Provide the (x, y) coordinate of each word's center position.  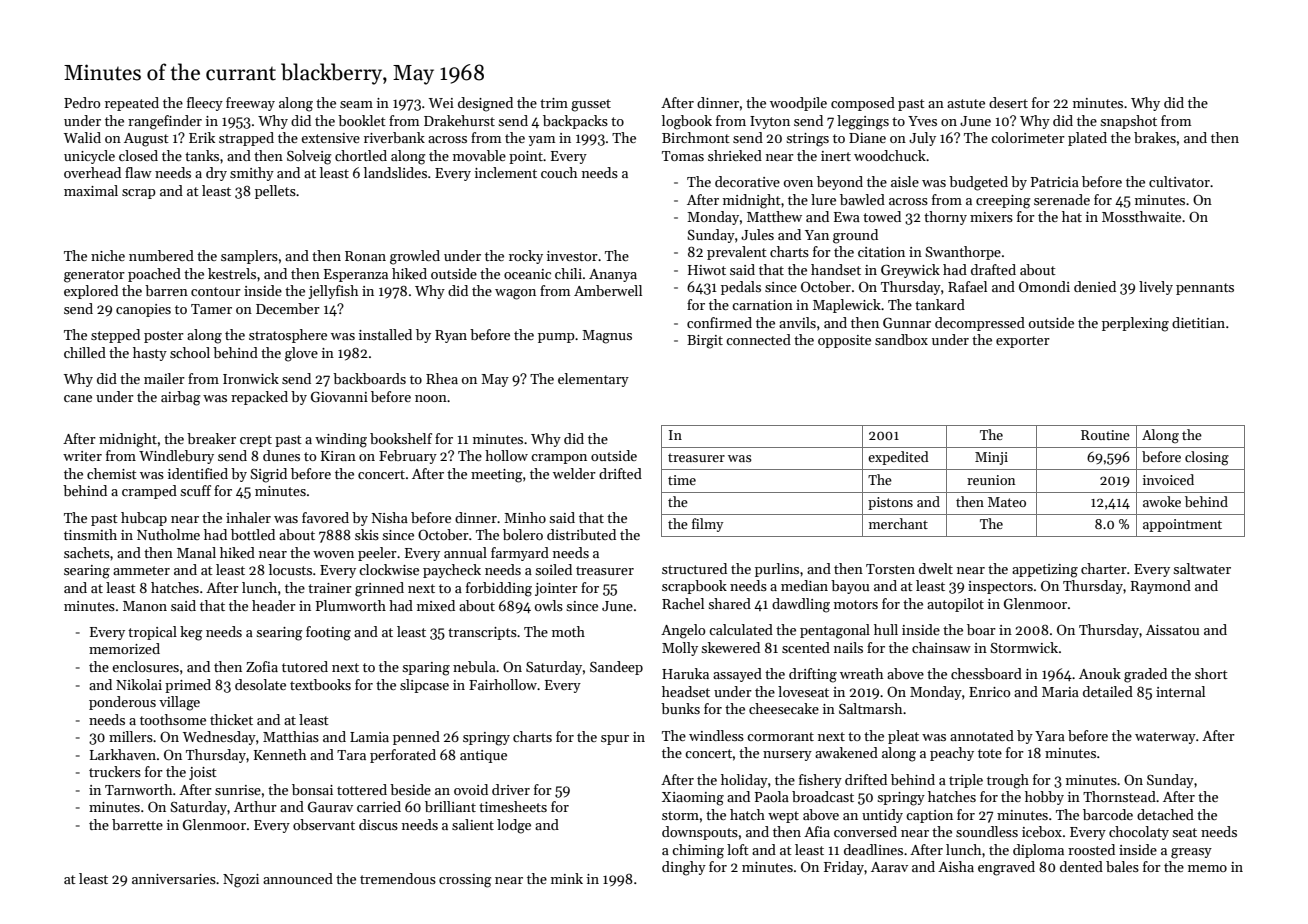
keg (191, 633)
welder (574, 473)
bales (1122, 866)
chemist (112, 473)
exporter (1023, 342)
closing (1207, 458)
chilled (85, 352)
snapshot (1128, 122)
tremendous (398, 878)
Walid (82, 137)
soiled (553, 569)
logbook (687, 122)
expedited (898, 458)
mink (567, 878)
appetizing (1045, 571)
